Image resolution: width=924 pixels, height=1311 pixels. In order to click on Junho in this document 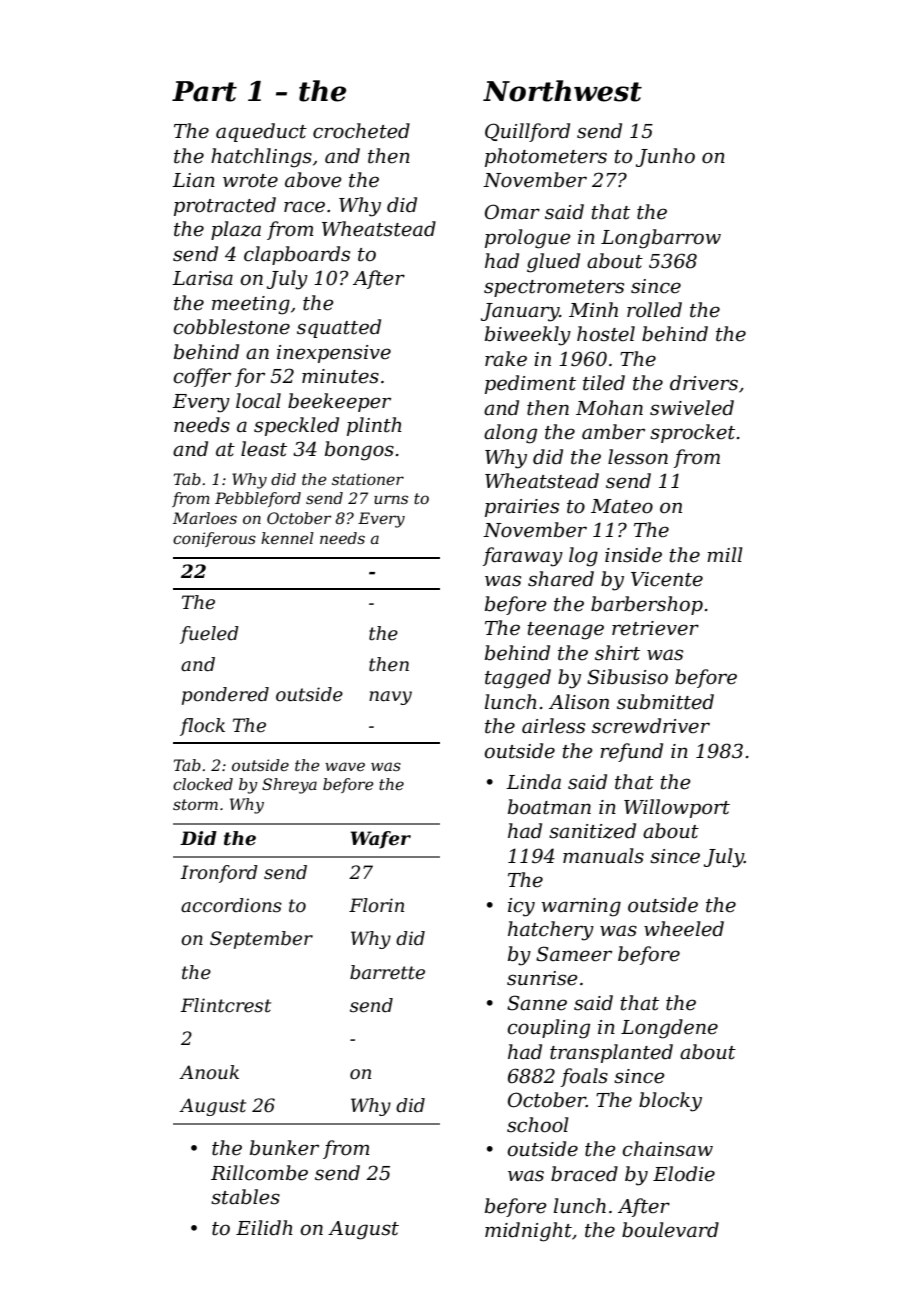, I will do `click(665, 157)`.
